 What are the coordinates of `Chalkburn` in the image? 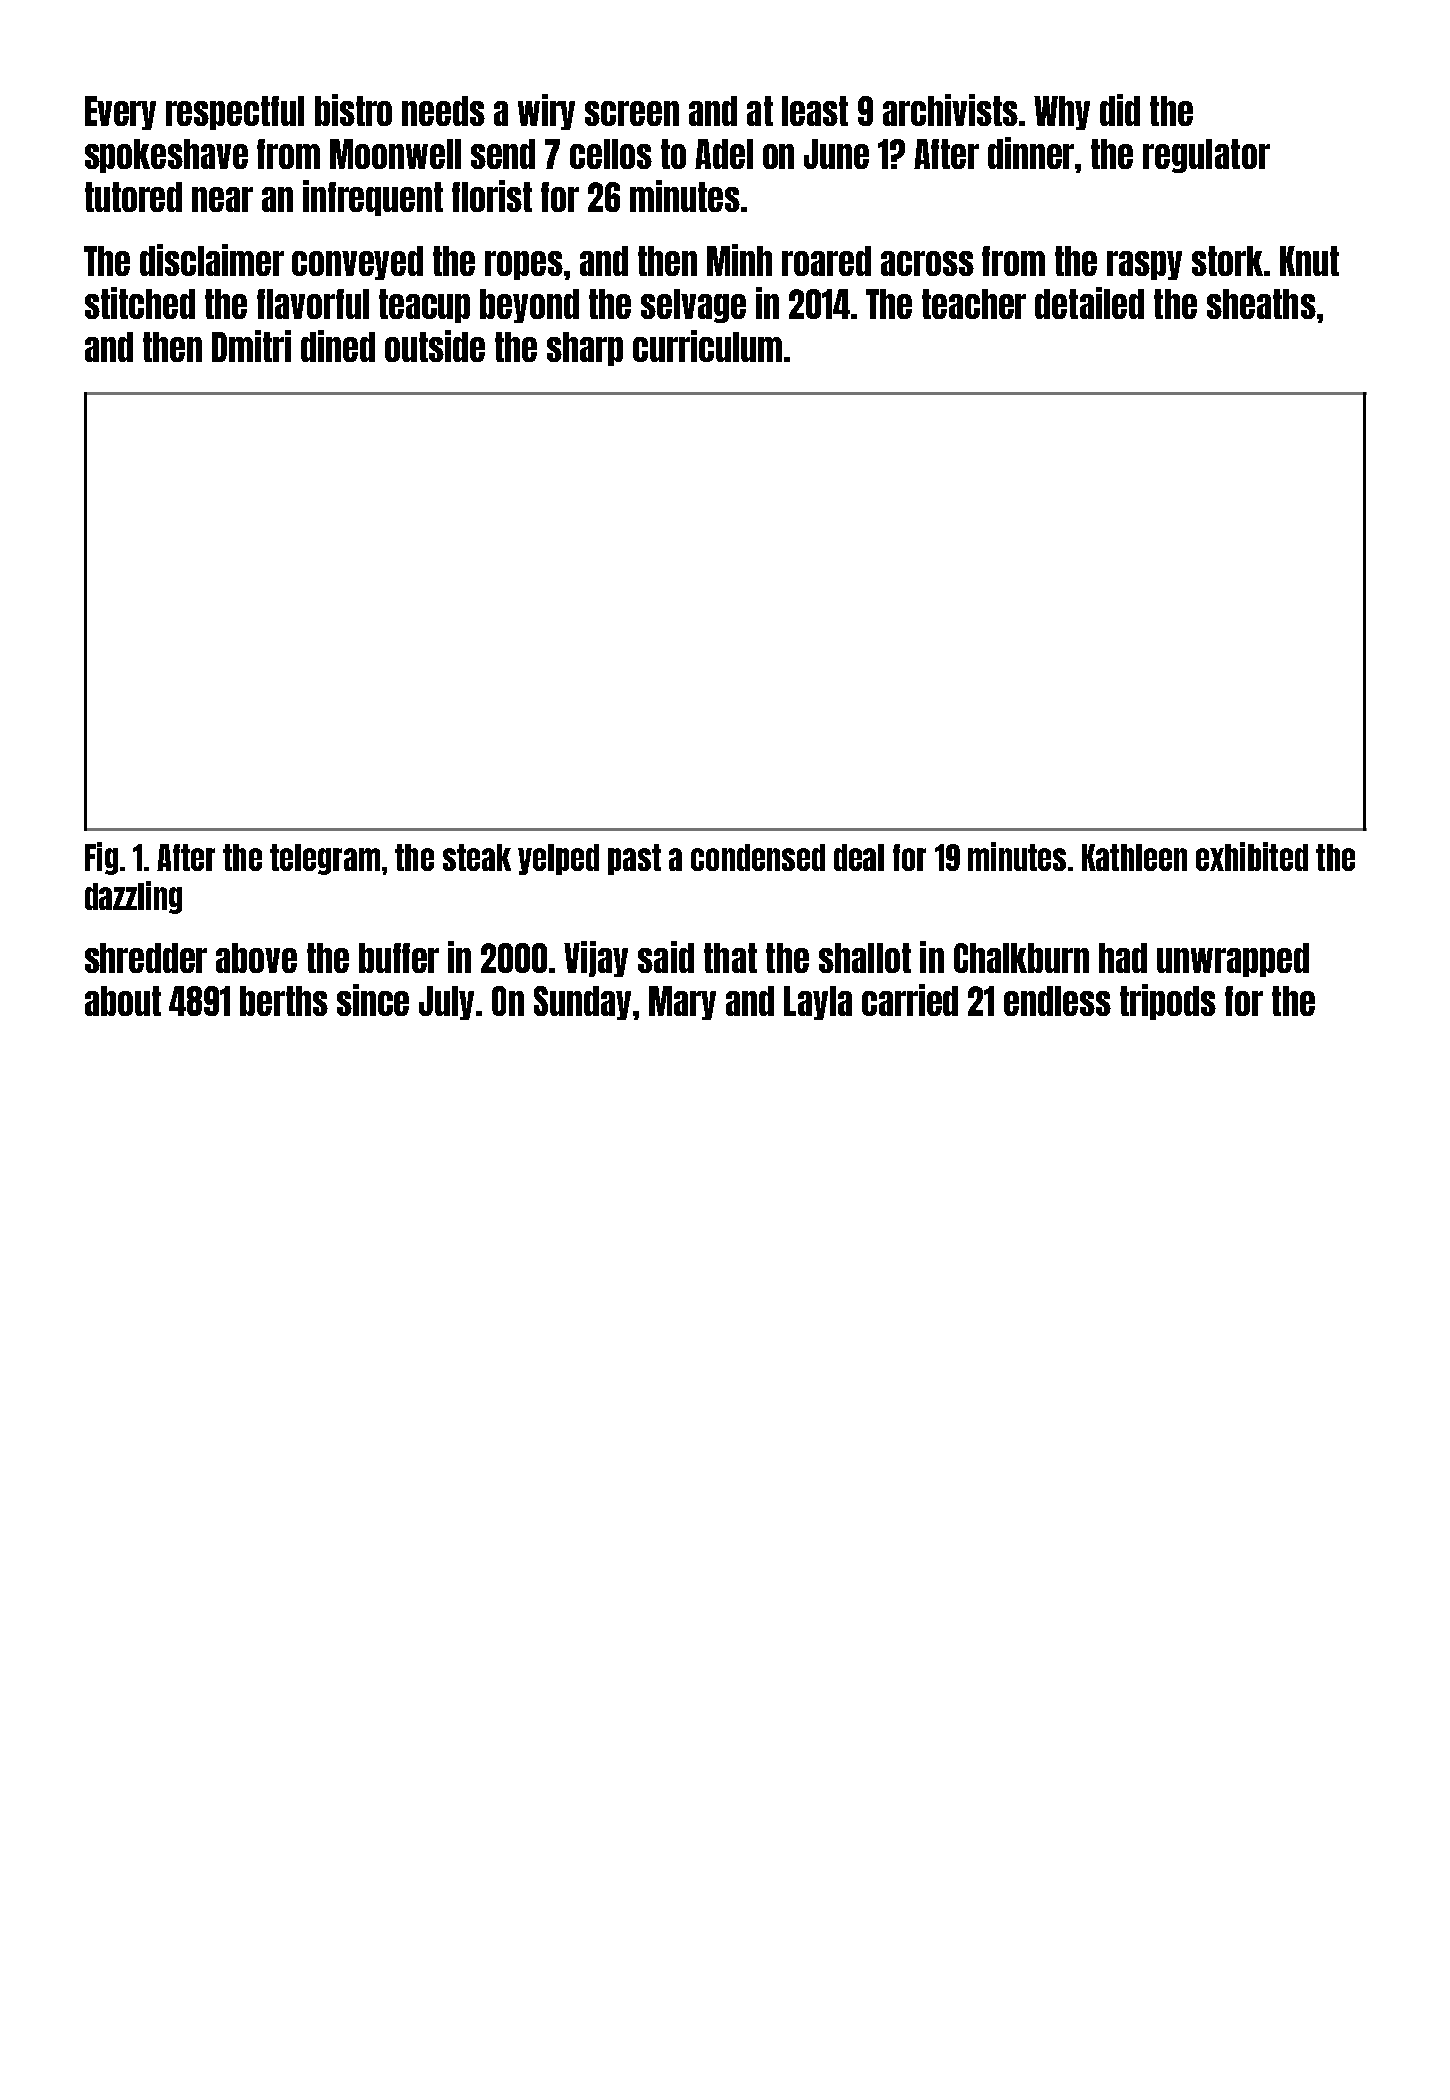 It's located at (1021, 958).
